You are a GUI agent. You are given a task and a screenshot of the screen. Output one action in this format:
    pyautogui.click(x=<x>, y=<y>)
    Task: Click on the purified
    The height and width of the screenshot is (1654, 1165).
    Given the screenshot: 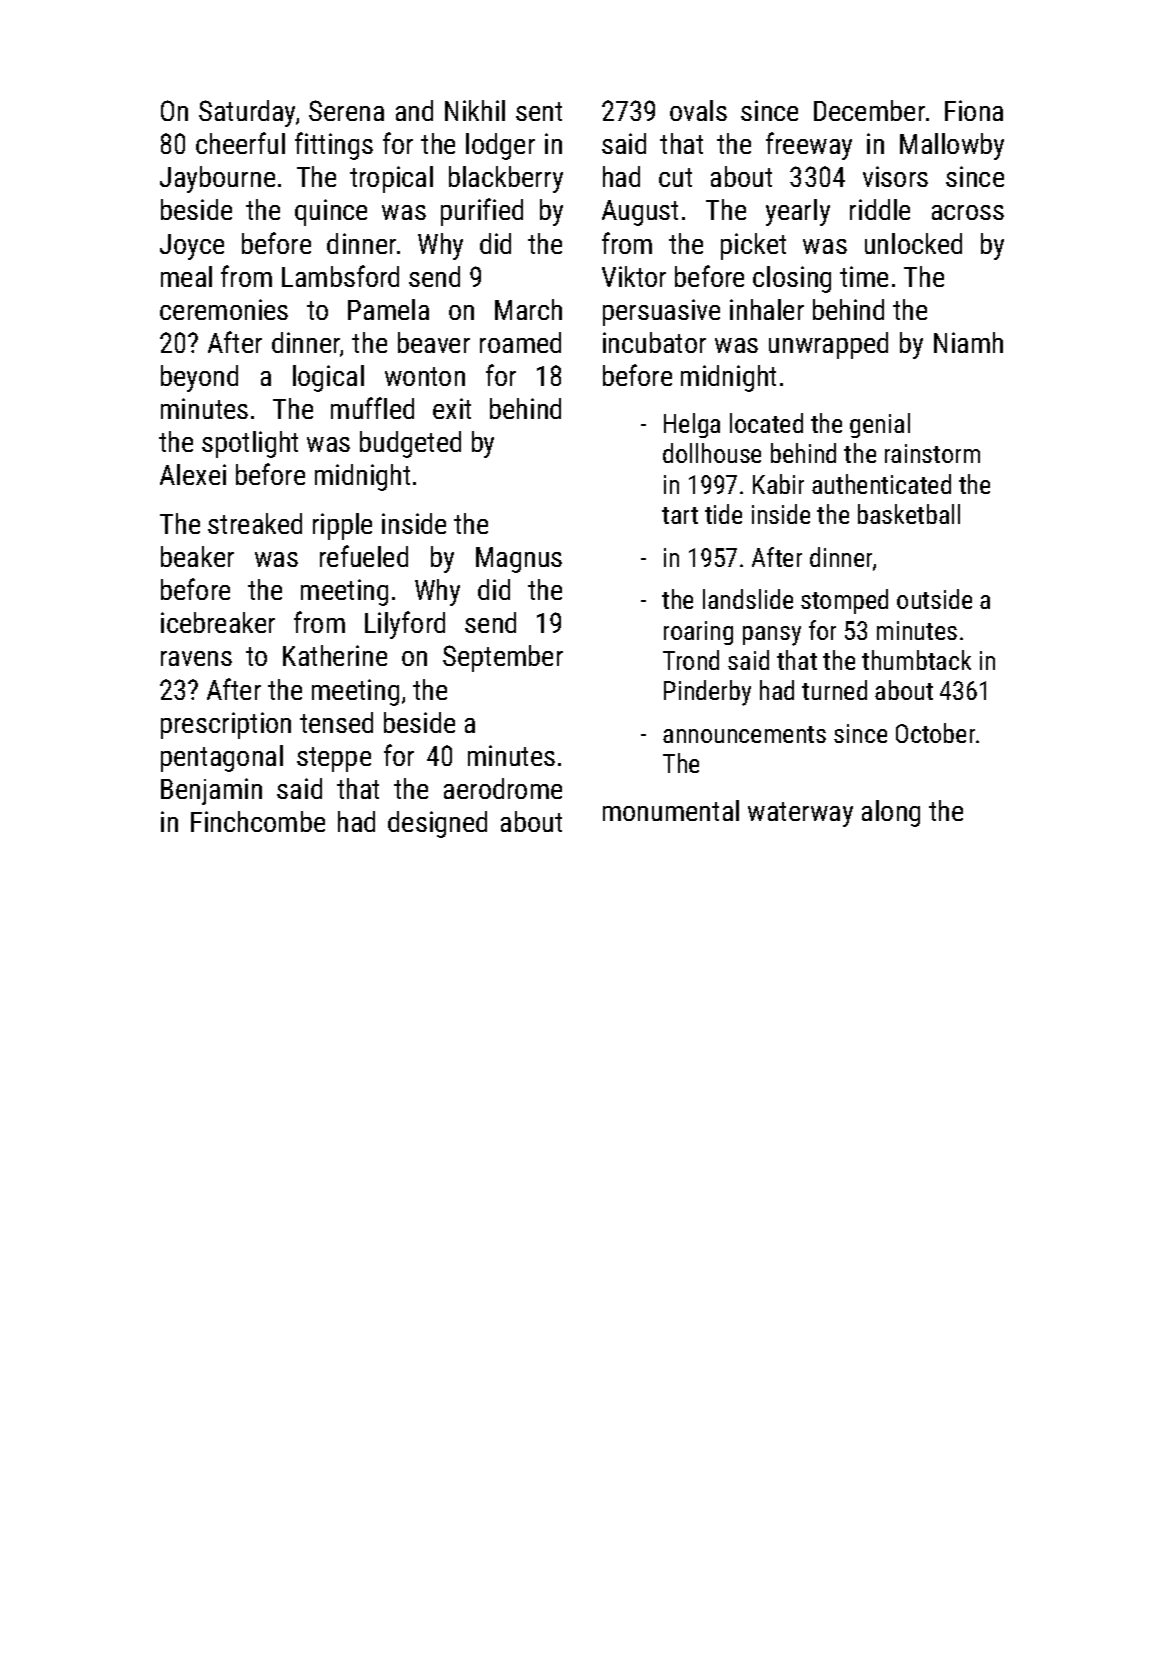 What is the action you would take?
    pyautogui.click(x=482, y=212)
